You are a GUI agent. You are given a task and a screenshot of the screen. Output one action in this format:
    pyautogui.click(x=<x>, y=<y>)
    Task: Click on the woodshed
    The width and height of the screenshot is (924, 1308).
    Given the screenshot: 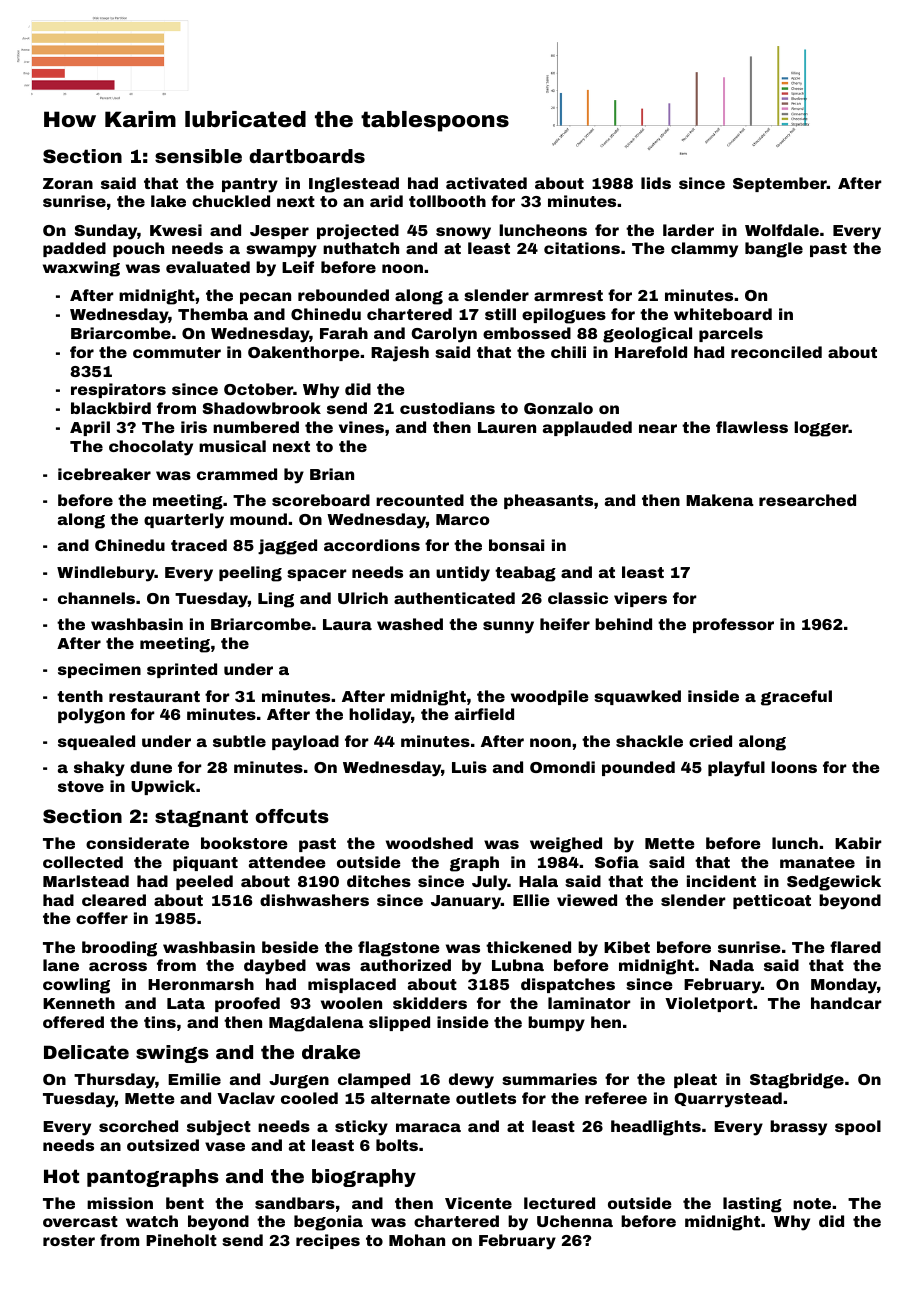 What is the action you would take?
    pyautogui.click(x=429, y=843)
